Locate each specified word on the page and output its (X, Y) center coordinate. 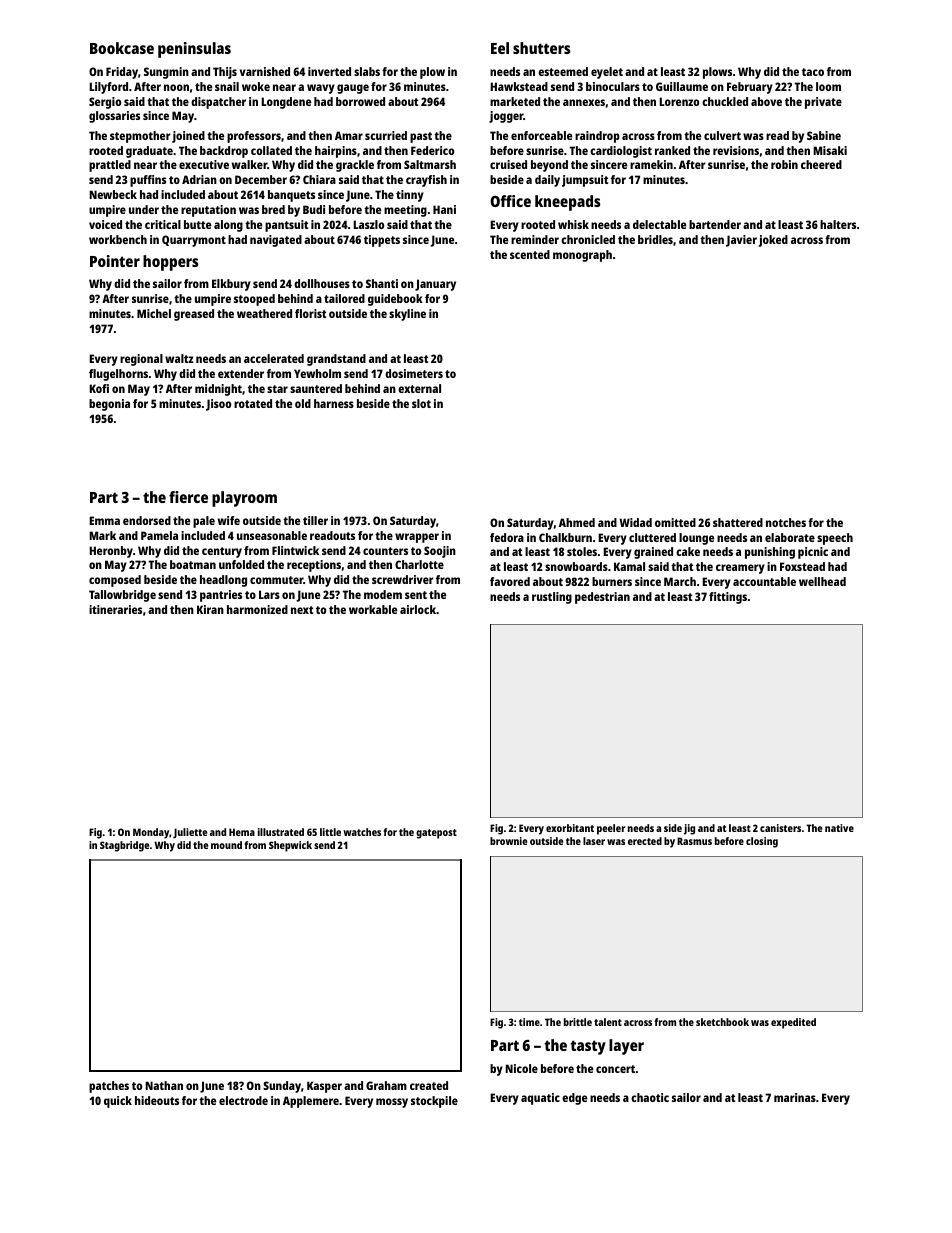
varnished (265, 71)
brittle (578, 1022)
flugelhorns (118, 375)
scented (530, 254)
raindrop (597, 137)
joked (773, 241)
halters (838, 224)
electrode (243, 1100)
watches (362, 832)
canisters (780, 828)
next (302, 610)
